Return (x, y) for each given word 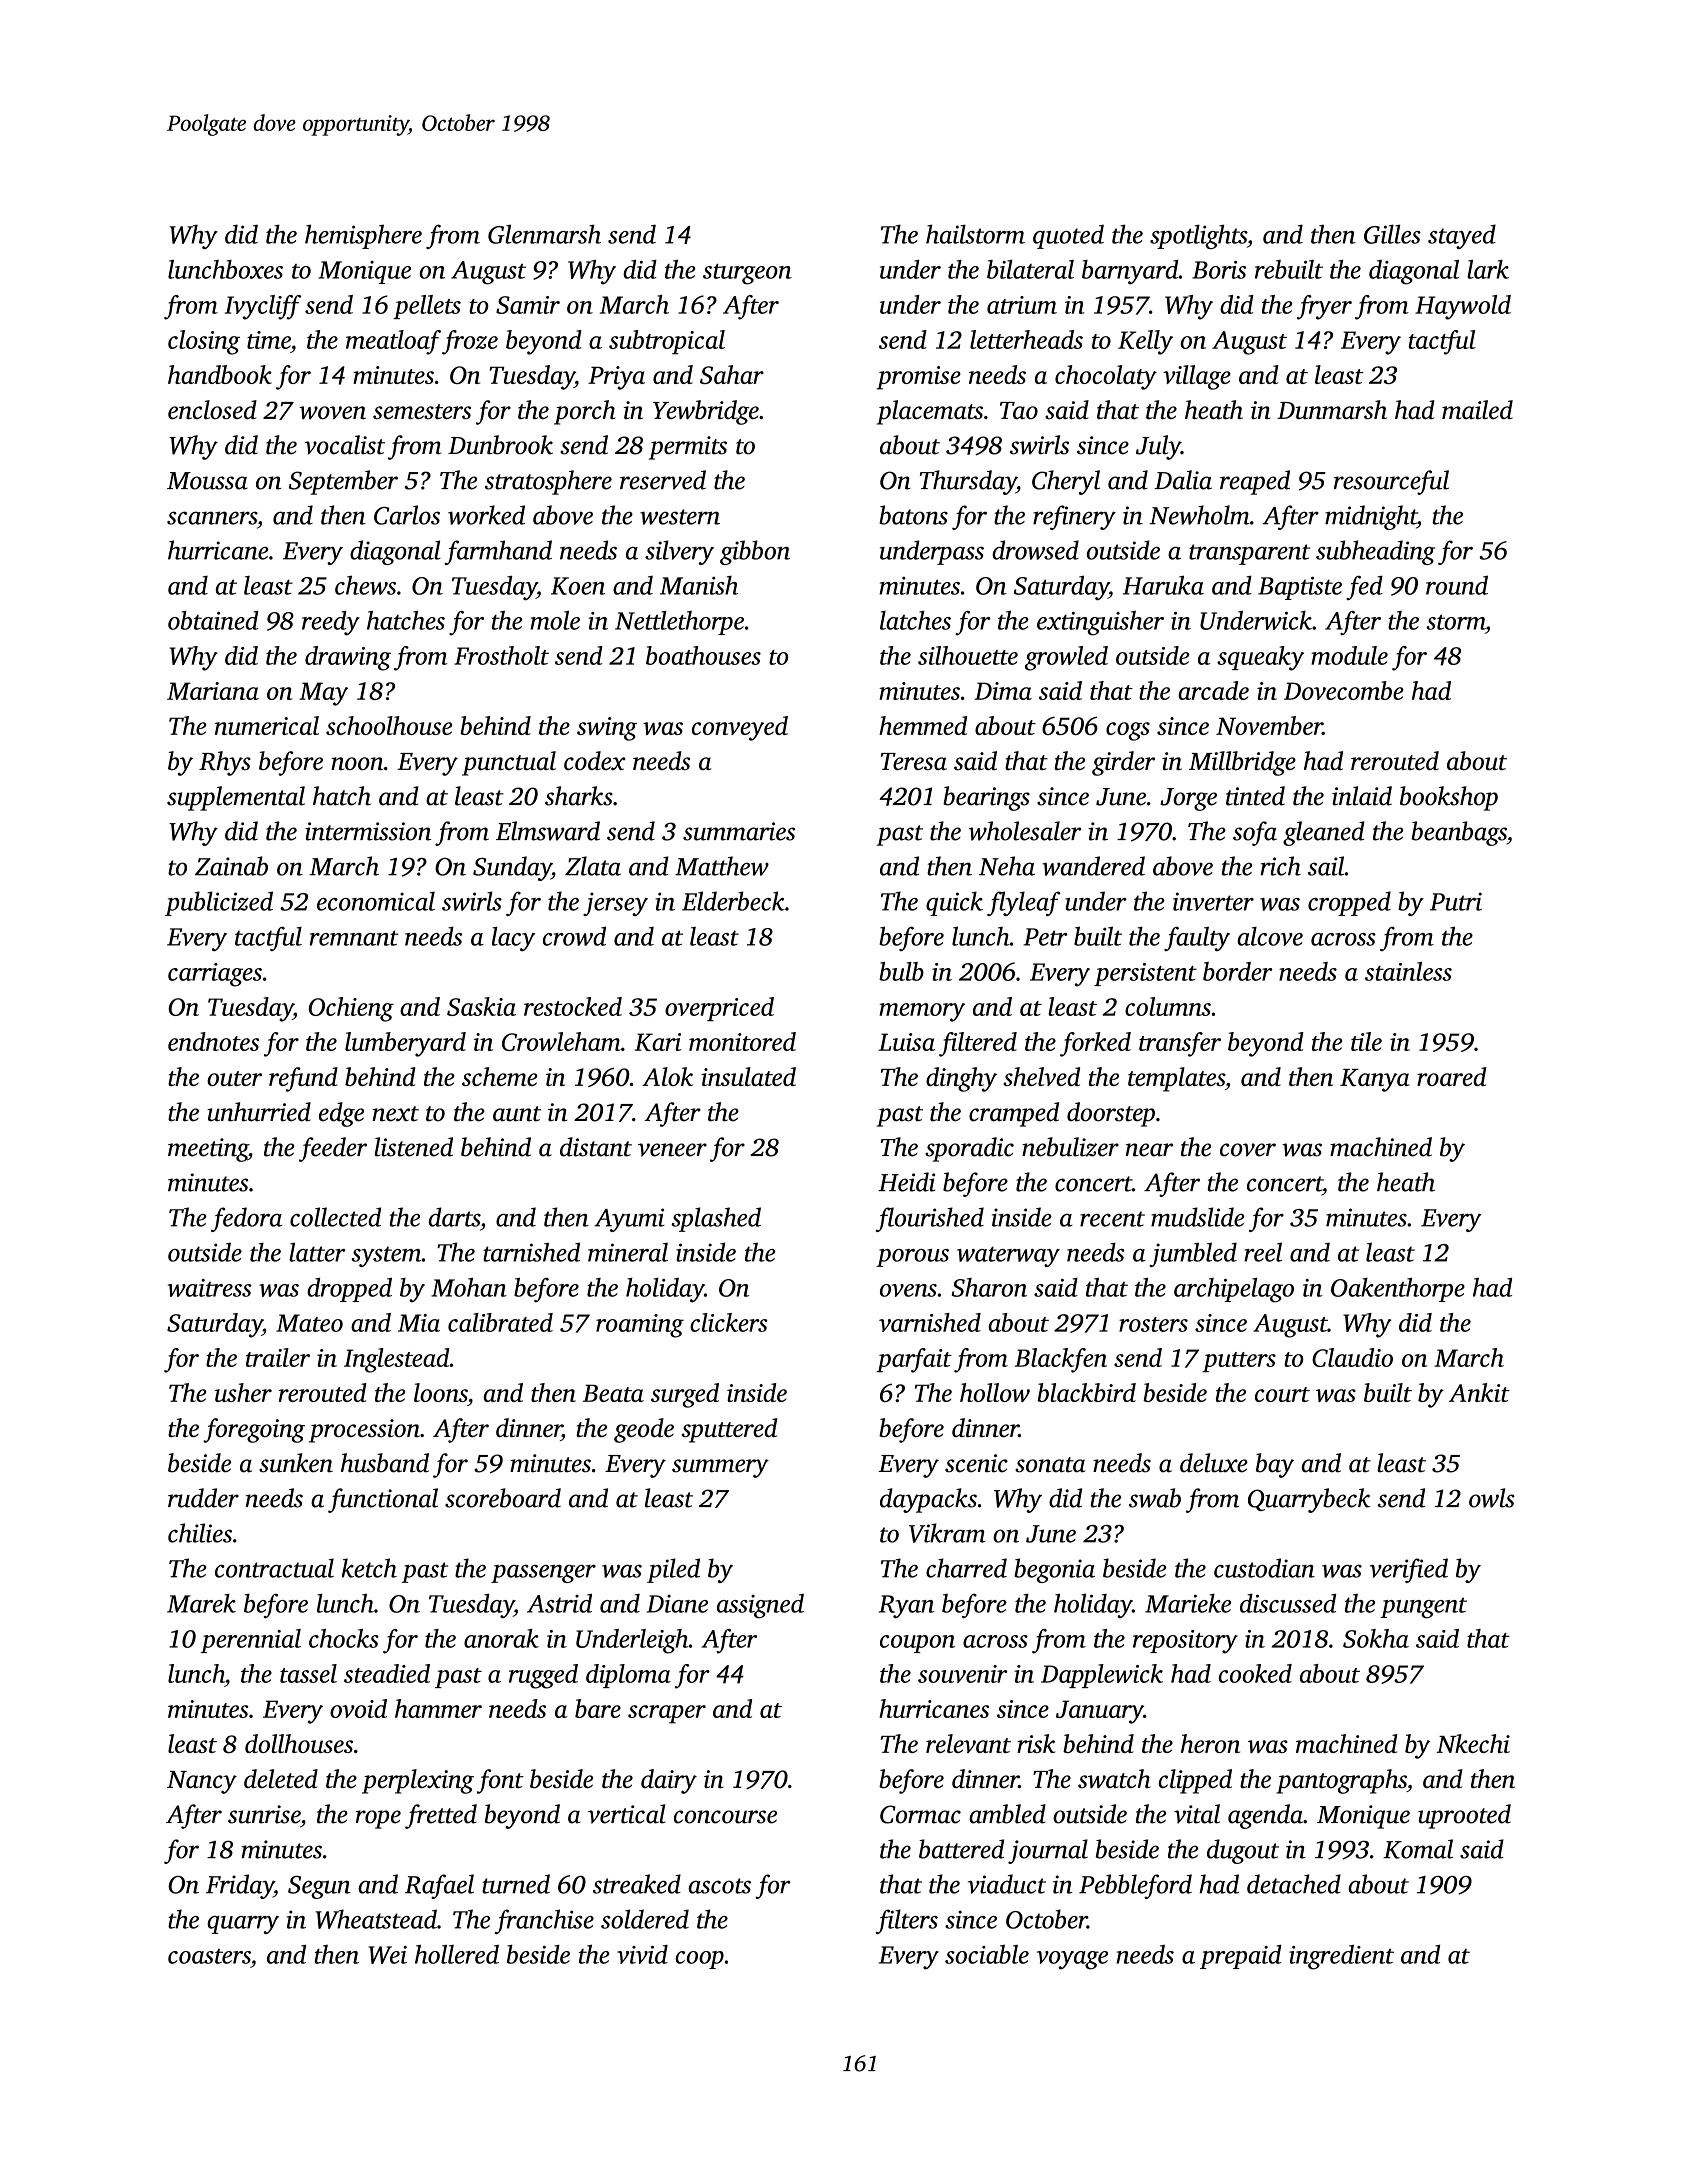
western (680, 517)
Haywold (1463, 307)
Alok (667, 1076)
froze (470, 342)
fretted (441, 1816)
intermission (368, 831)
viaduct (1007, 1884)
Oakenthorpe (1398, 1290)
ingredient (1341, 1957)
